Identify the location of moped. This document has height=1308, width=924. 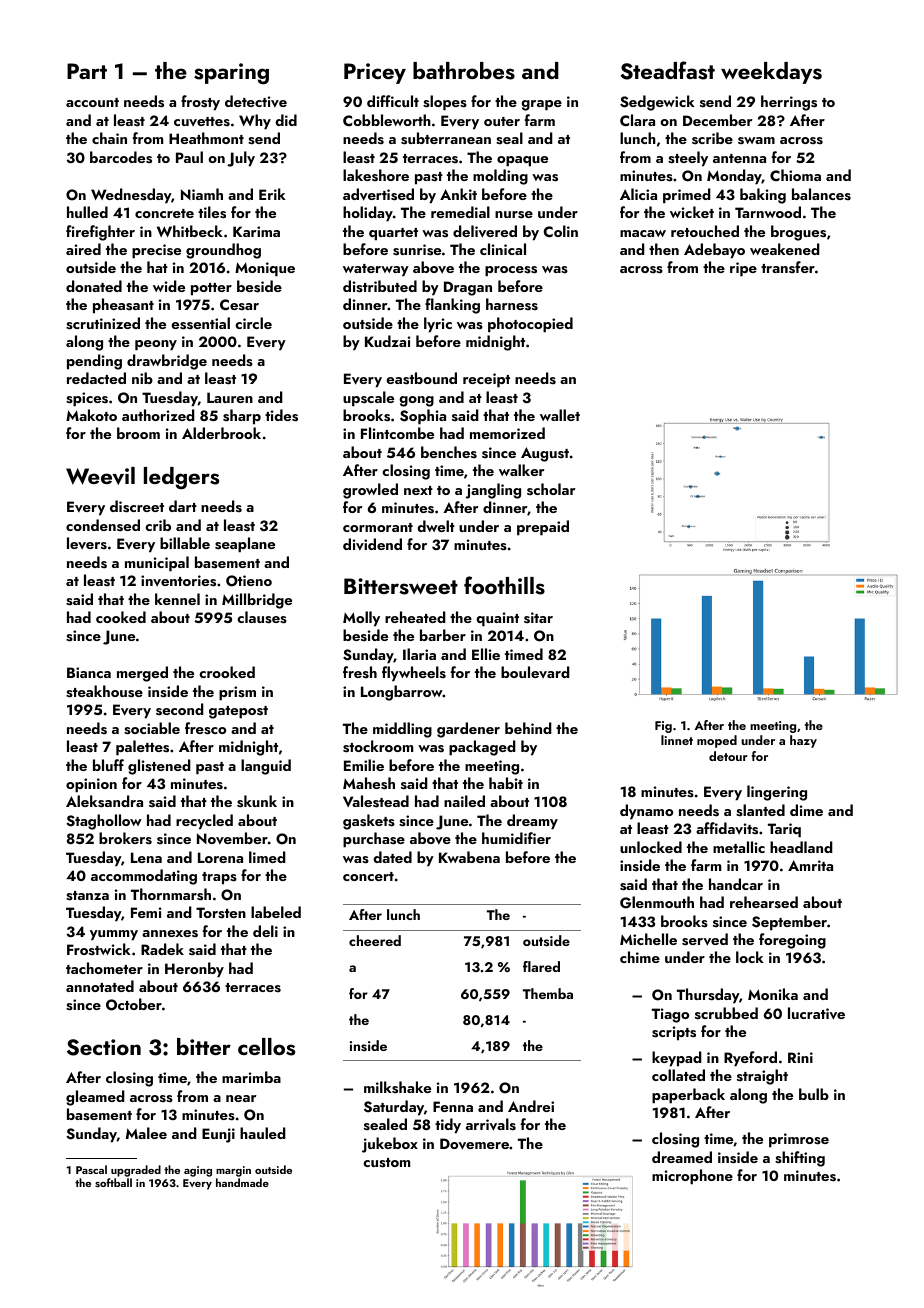
(717, 741).
